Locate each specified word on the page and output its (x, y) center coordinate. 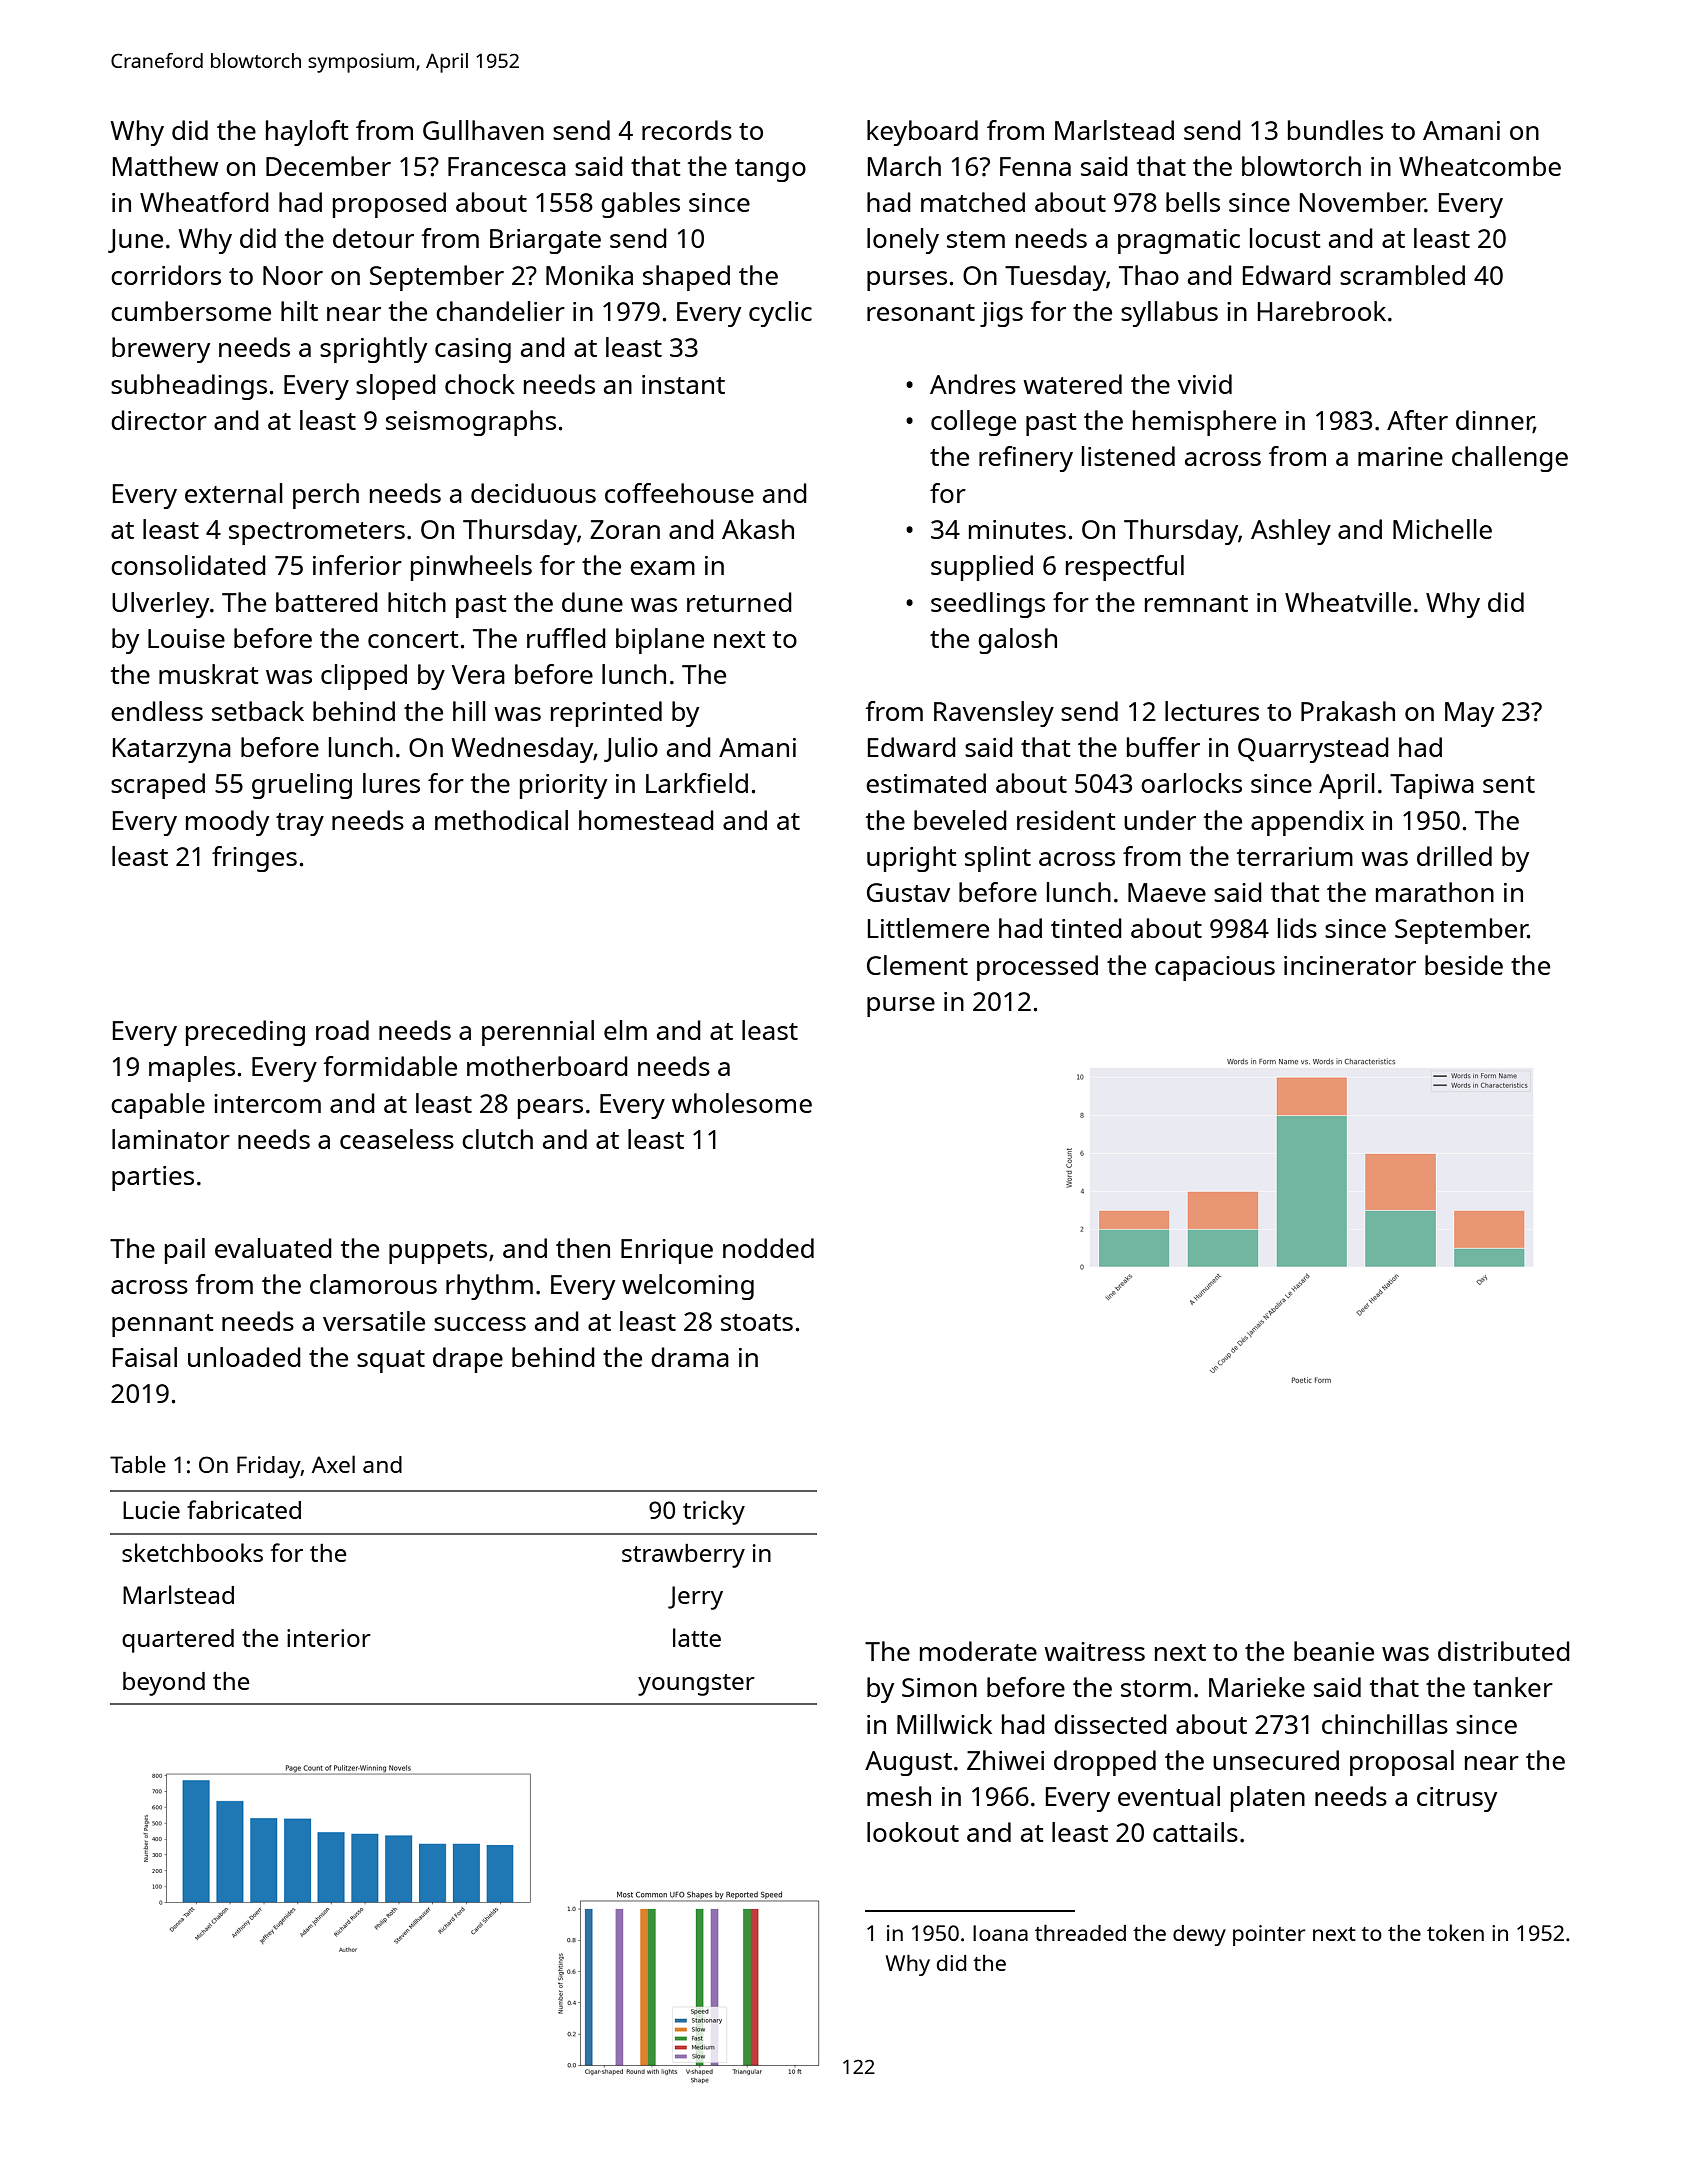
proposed (389, 205)
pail (185, 1251)
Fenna (1035, 166)
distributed (1504, 1651)
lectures (1212, 711)
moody (227, 823)
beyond (164, 1684)
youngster (696, 1685)
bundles (1335, 130)
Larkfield (697, 783)
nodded (768, 1248)
